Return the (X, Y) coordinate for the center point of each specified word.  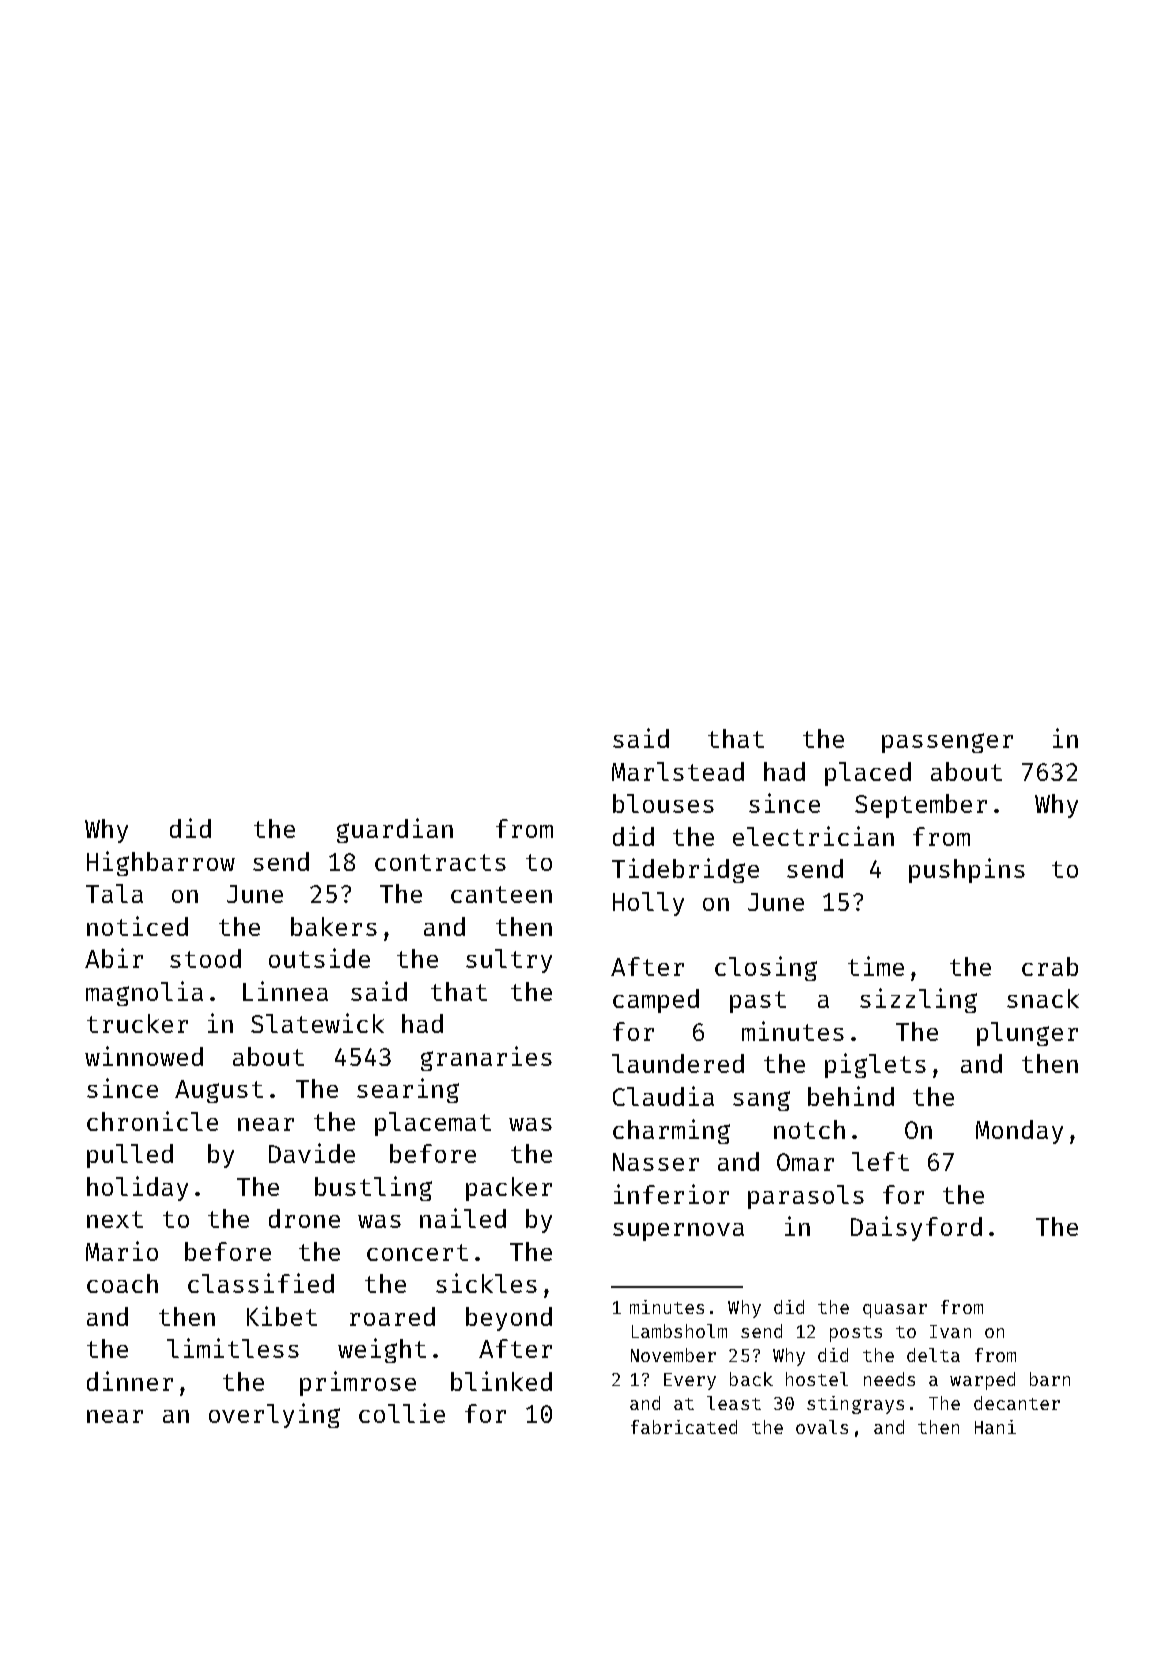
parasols (806, 1197)
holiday (137, 1188)
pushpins (967, 870)
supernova (678, 1232)
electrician (813, 836)
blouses (663, 803)
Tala (114, 893)
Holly (648, 904)
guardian (395, 830)
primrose (358, 1383)
